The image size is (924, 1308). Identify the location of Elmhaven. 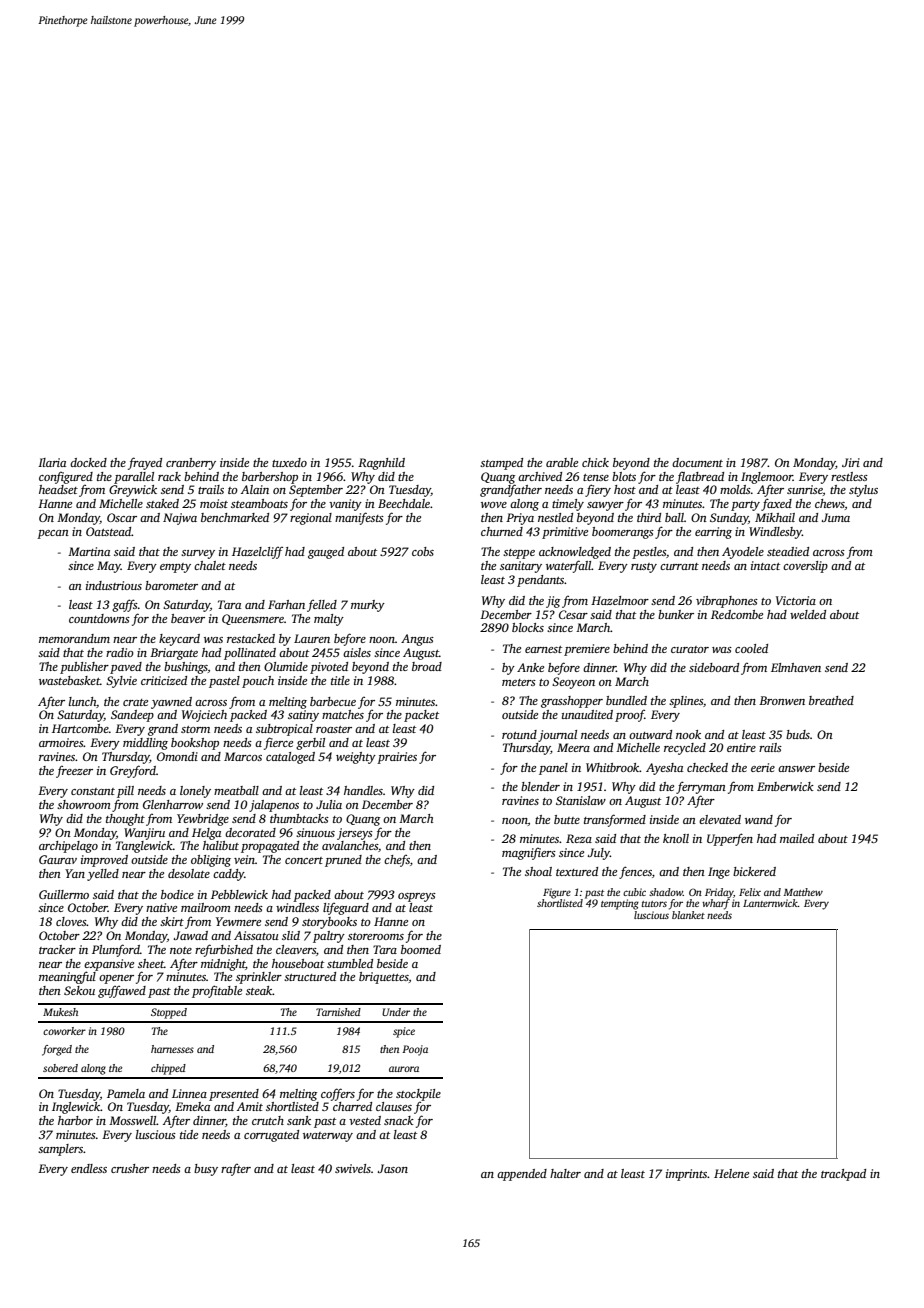
(796, 667).
